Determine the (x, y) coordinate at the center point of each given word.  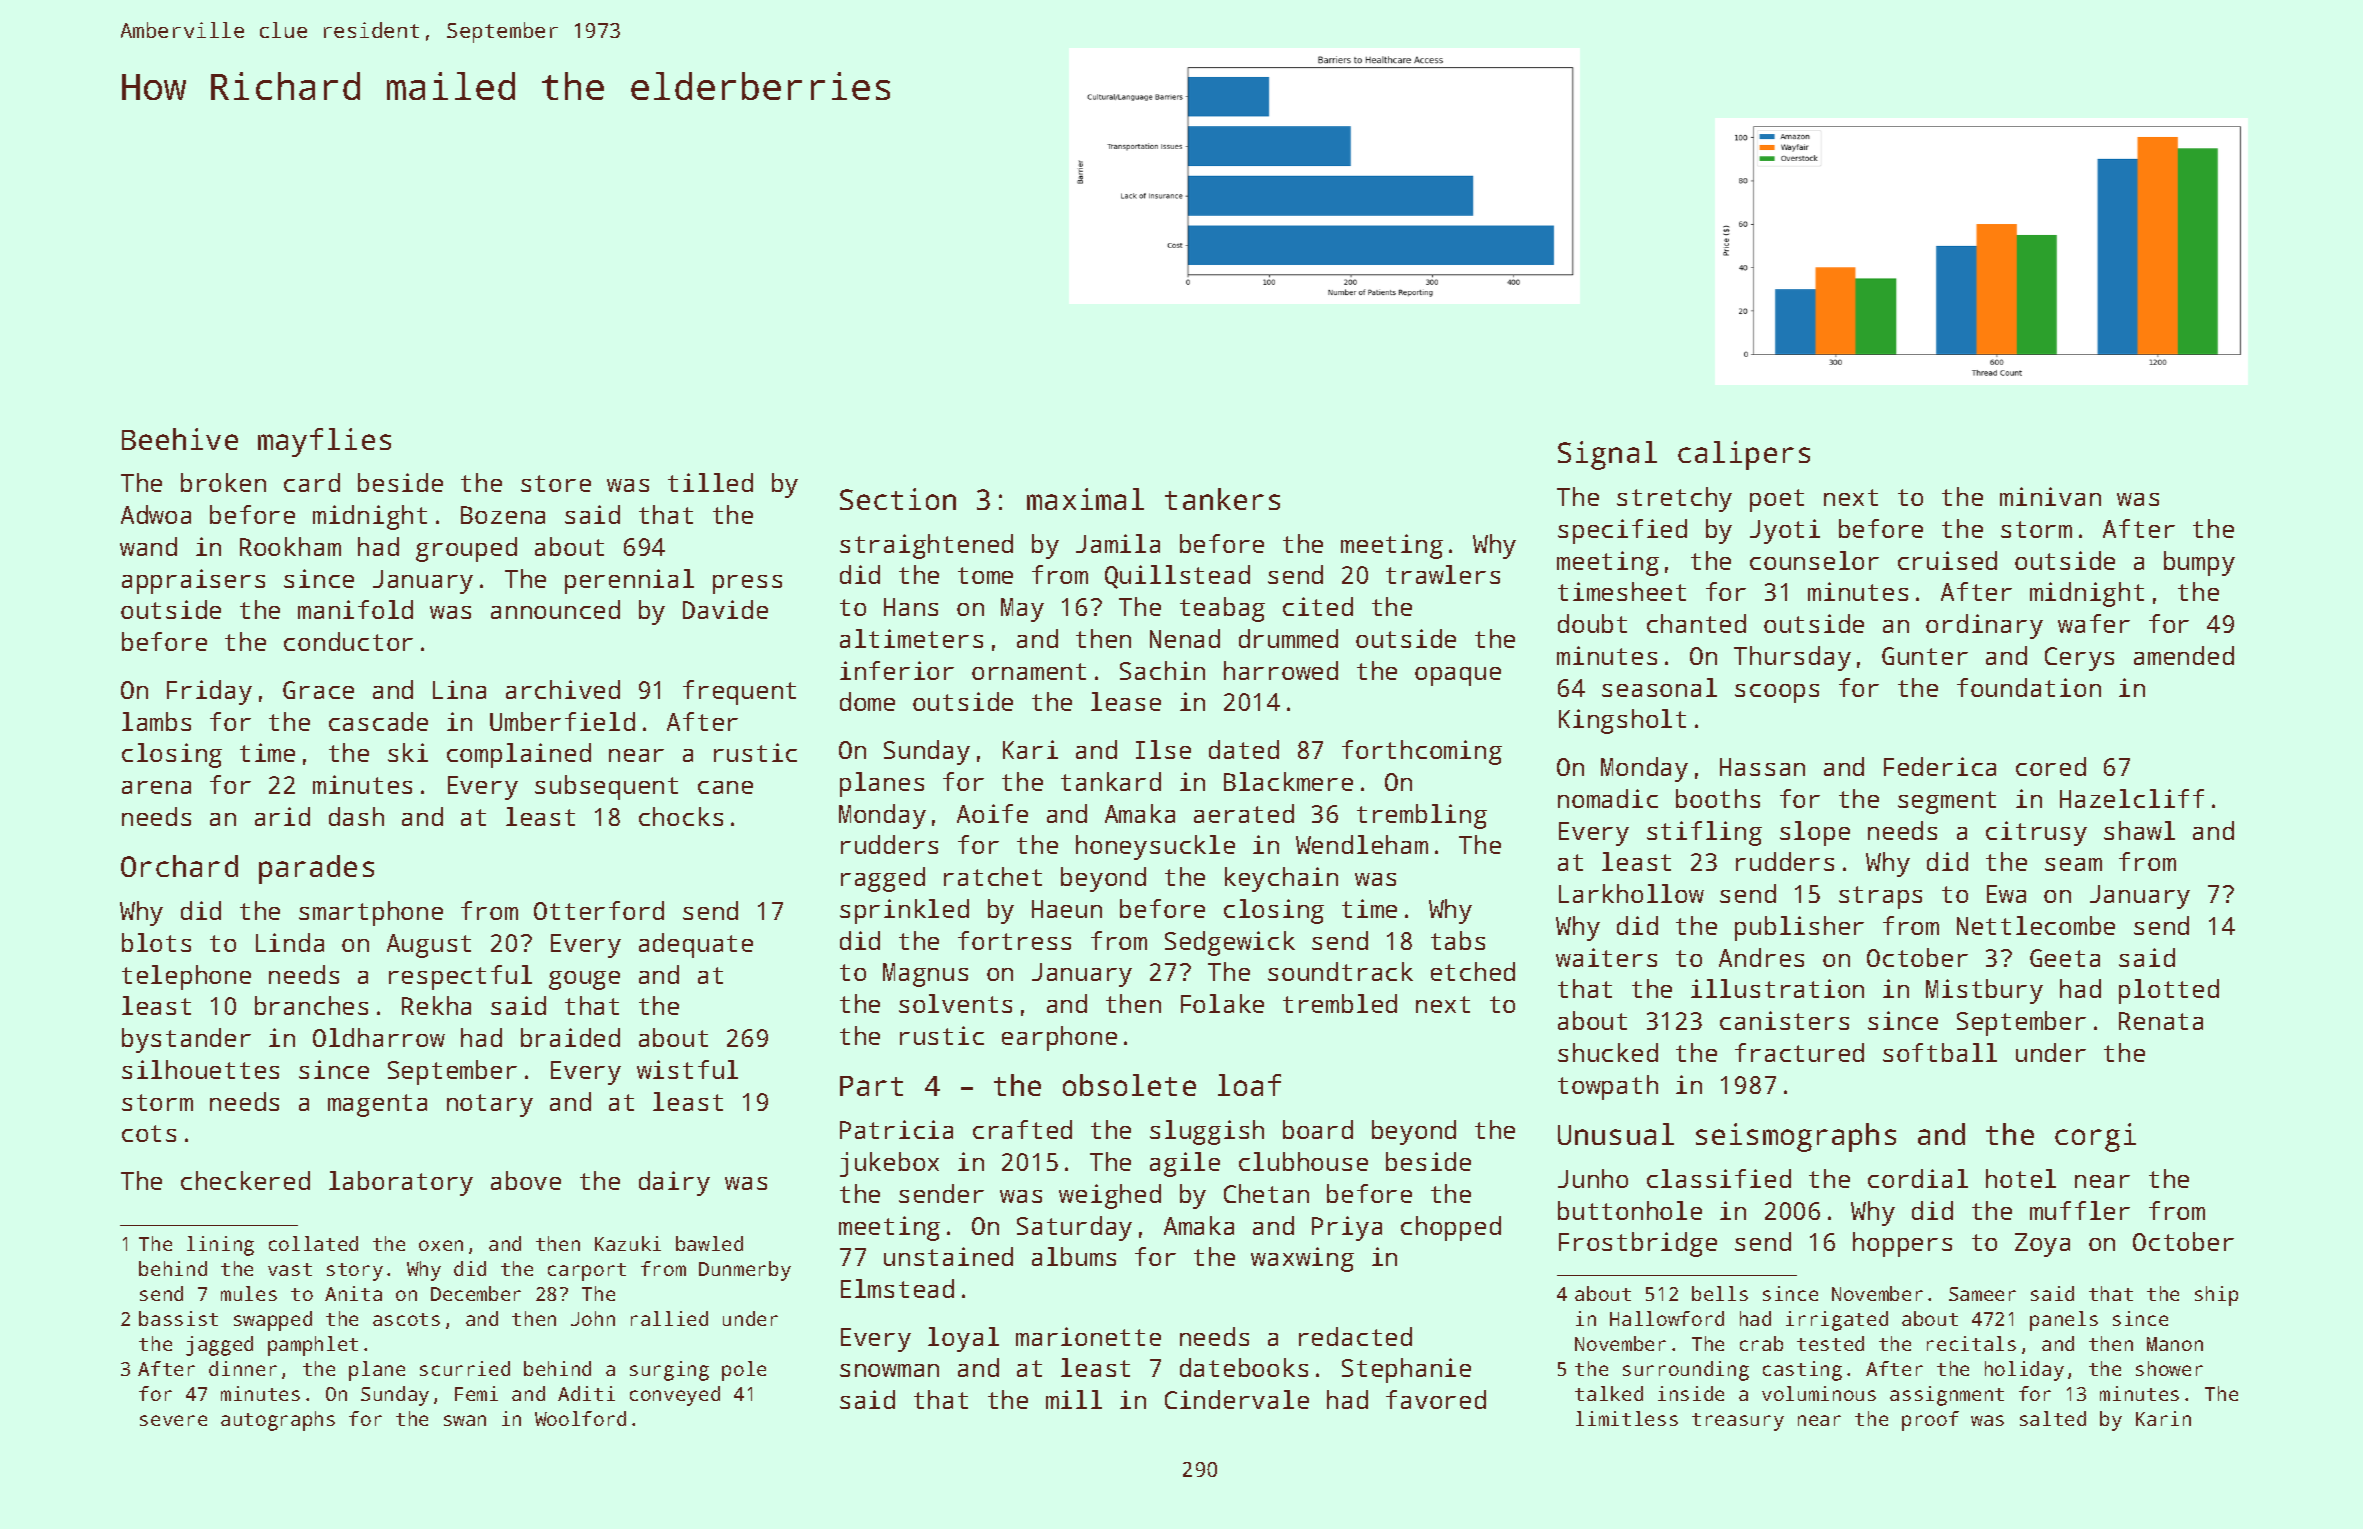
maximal (1085, 499)
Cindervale (1237, 1399)
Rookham (290, 546)
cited (1318, 606)
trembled (1340, 1003)
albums (1074, 1256)
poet (1777, 500)
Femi (476, 1393)
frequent (739, 692)
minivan (2050, 496)
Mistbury (1984, 991)
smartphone (371, 913)
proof (1930, 1421)
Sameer (1982, 1294)
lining (220, 1246)
